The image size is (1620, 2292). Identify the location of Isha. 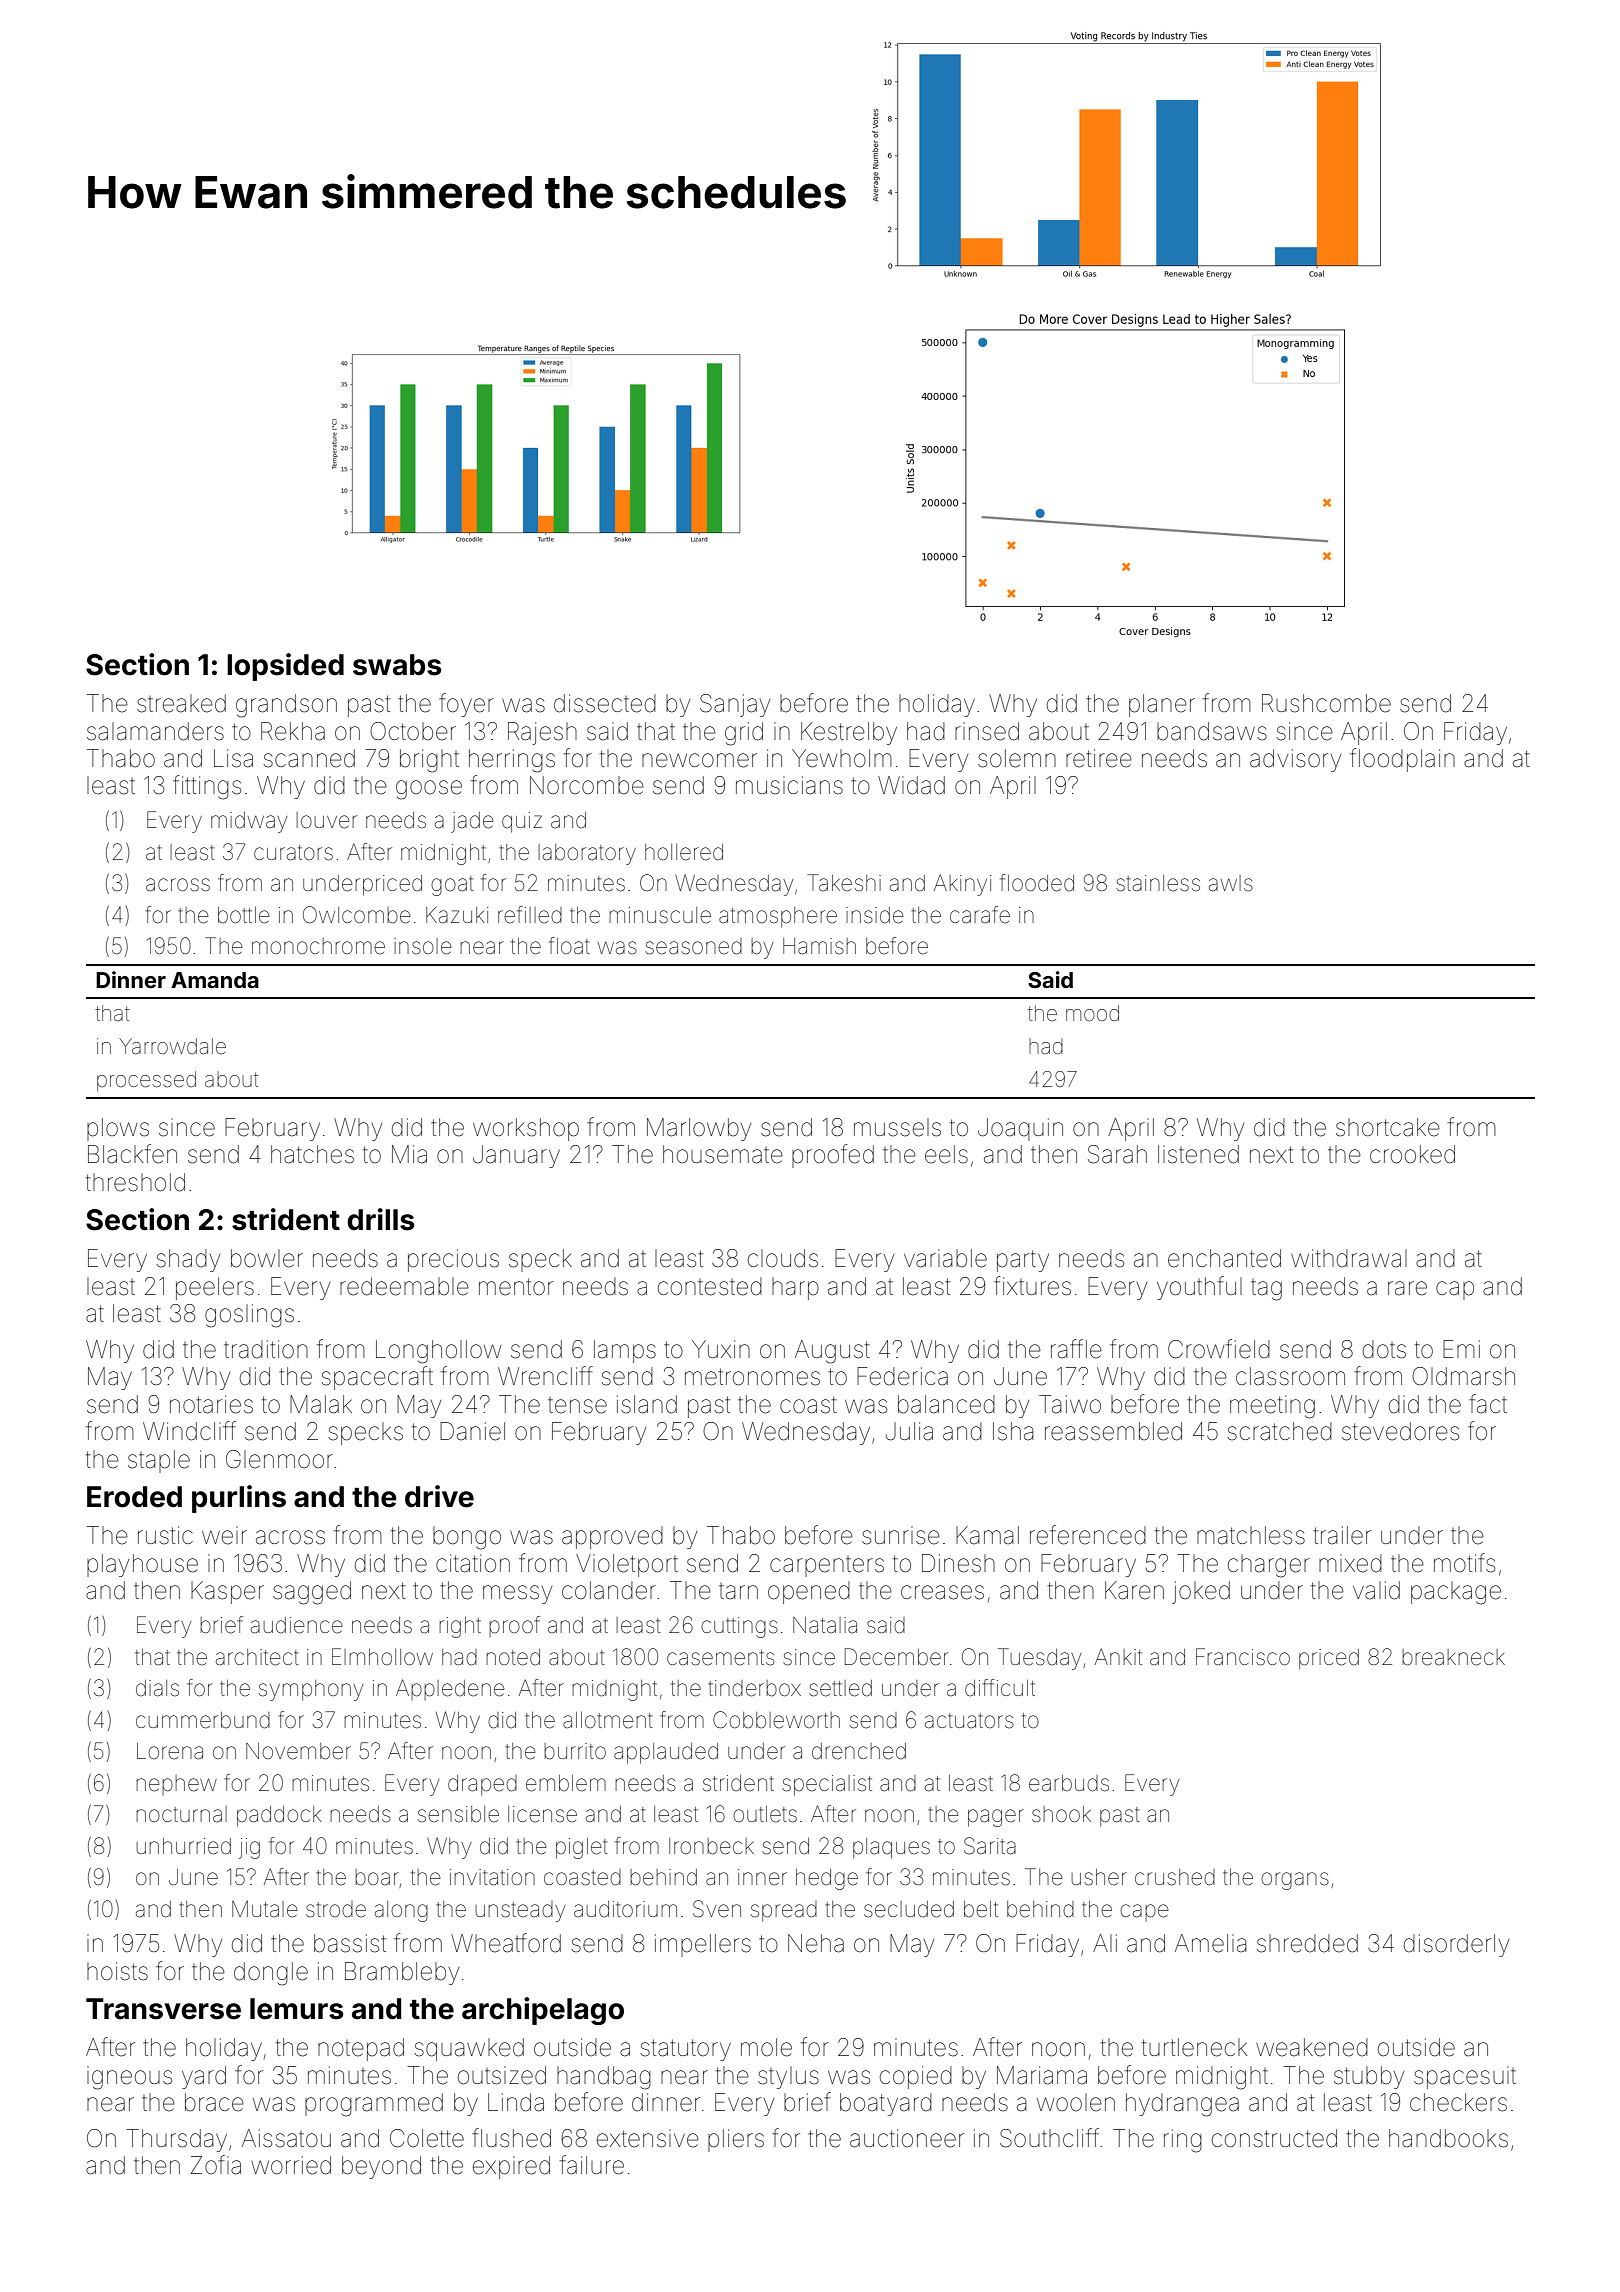
(1013, 1431).
